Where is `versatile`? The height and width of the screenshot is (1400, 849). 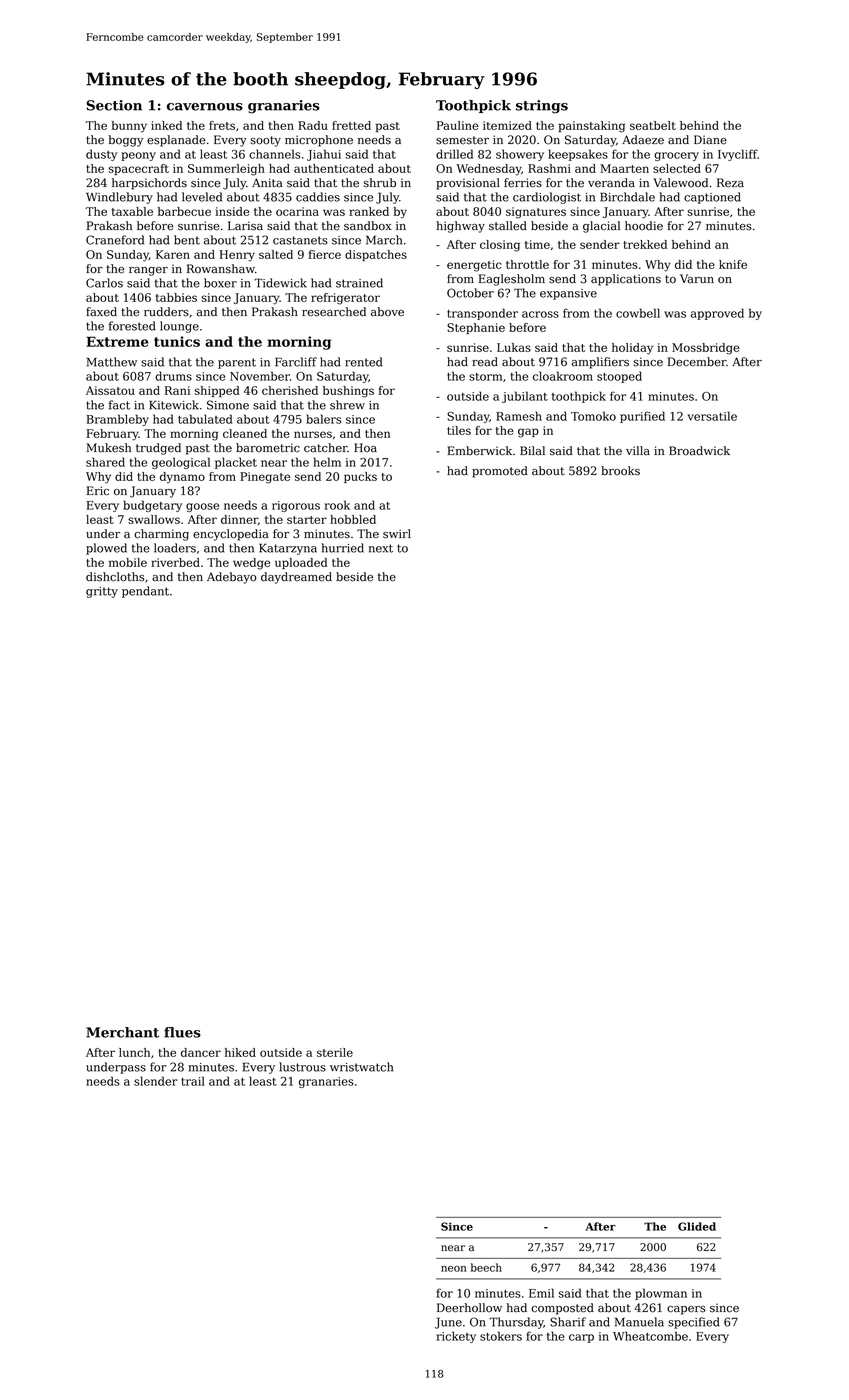 versatile is located at coordinates (712, 416).
